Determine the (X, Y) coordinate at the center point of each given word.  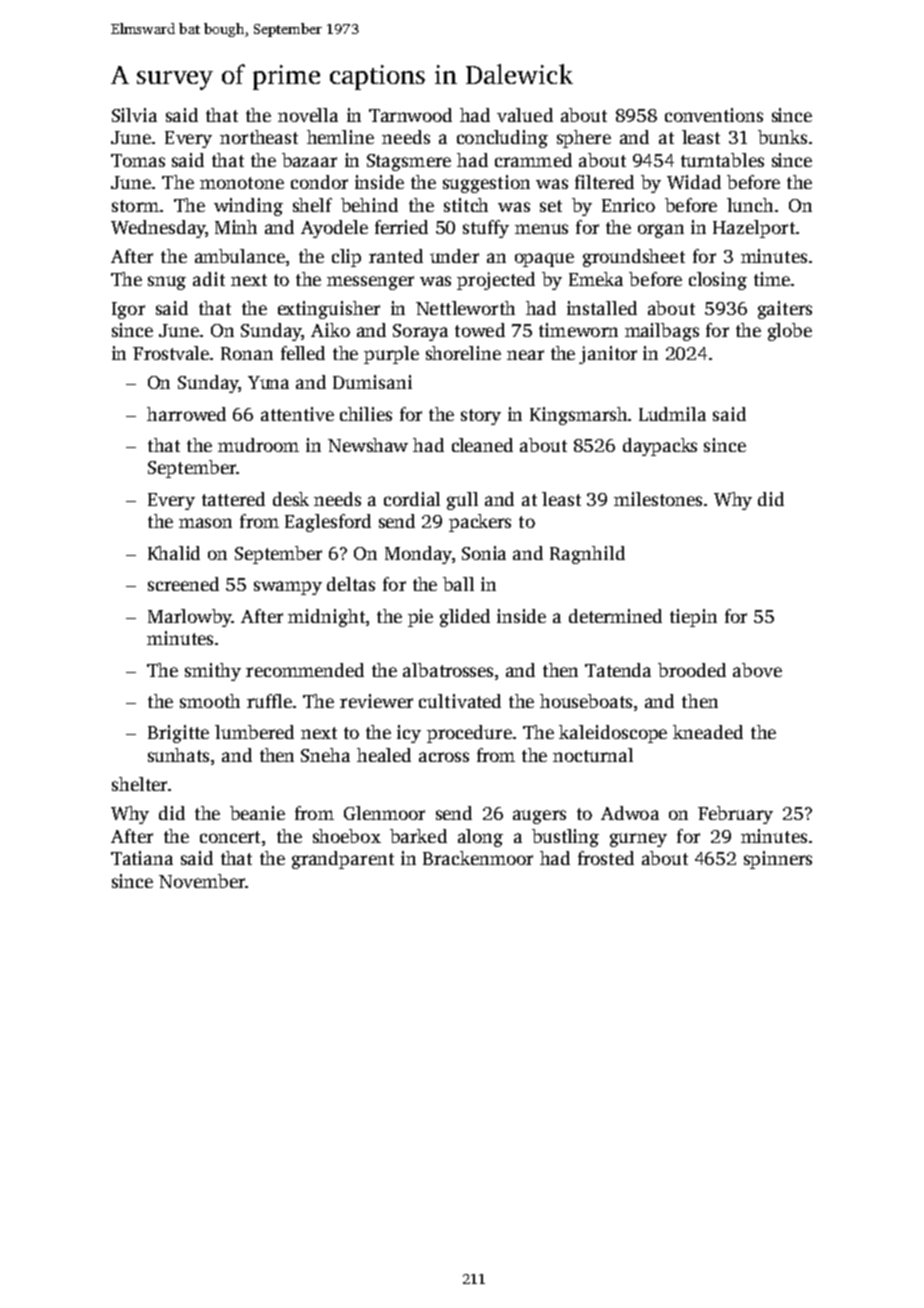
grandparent (343, 860)
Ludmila (672, 414)
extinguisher (329, 310)
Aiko (330, 330)
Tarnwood (410, 115)
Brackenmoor (478, 858)
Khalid (174, 553)
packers (480, 523)
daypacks (660, 447)
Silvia (134, 115)
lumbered (254, 732)
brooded (692, 670)
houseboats (586, 701)
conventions (714, 115)
